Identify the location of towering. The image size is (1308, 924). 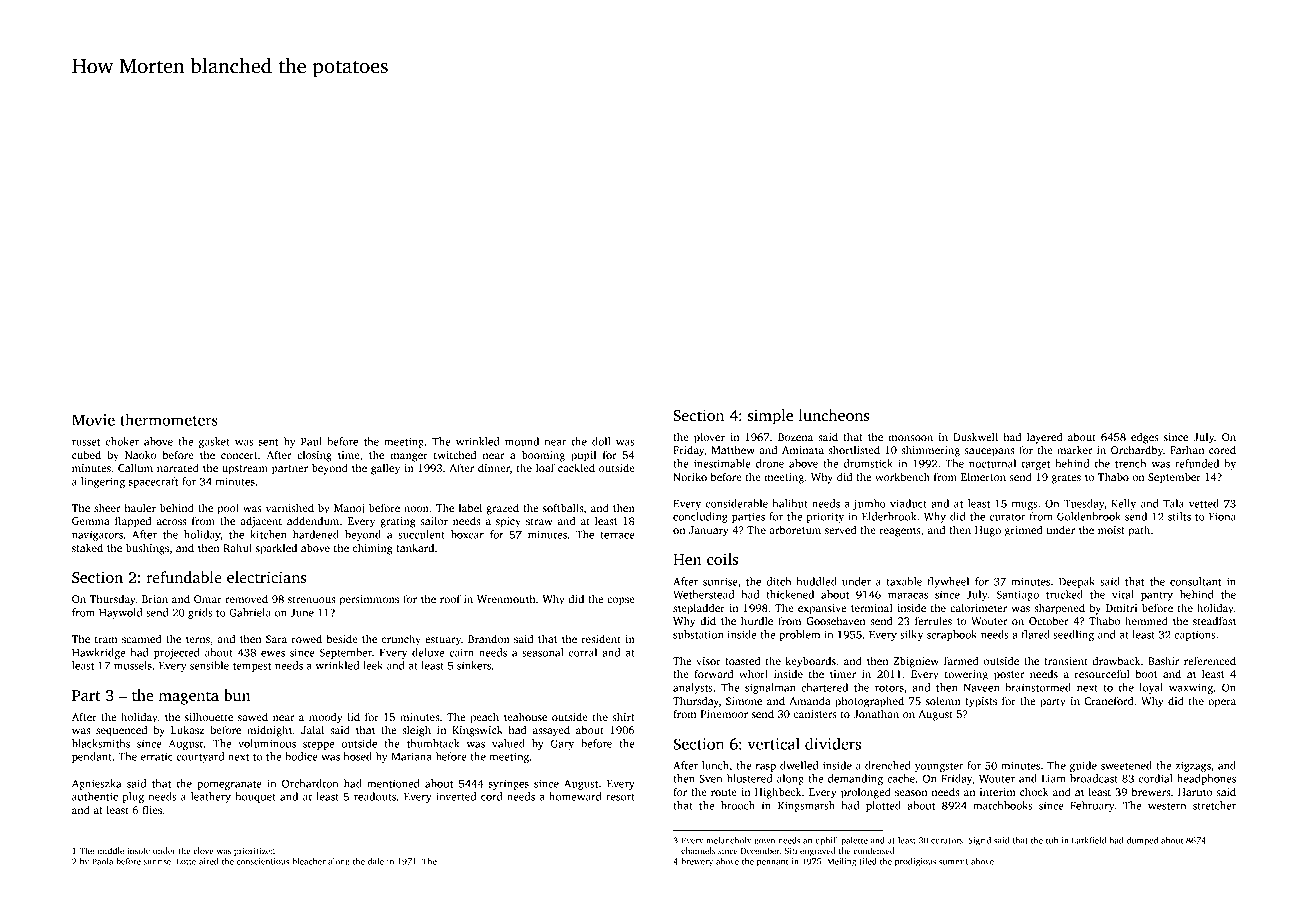
(966, 675).
